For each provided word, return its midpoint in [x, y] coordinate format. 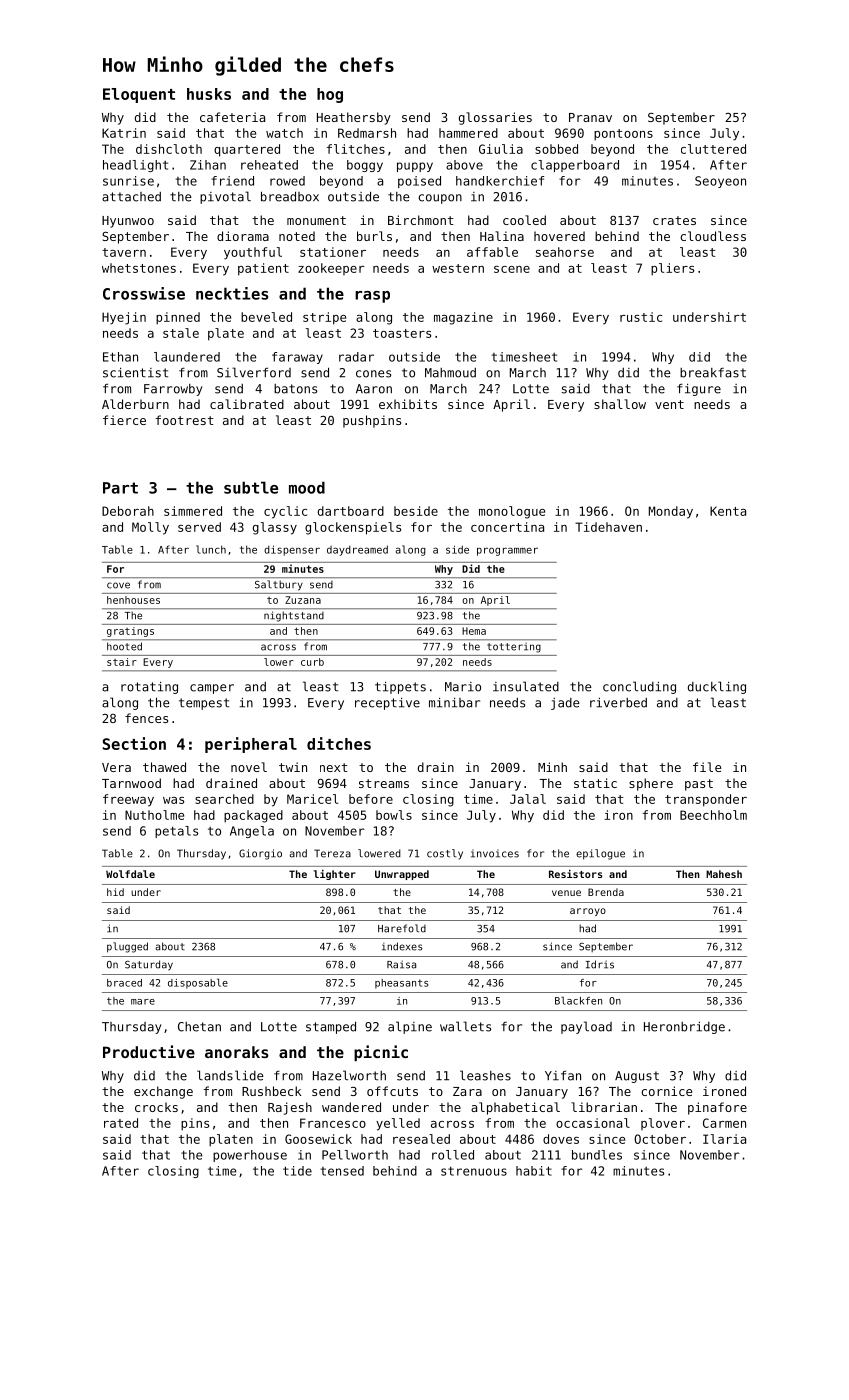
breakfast [713, 373]
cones [373, 374]
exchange [163, 1092]
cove [118, 585]
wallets [465, 1026]
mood [307, 487]
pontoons [623, 135]
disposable [198, 983]
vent [669, 404]
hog [330, 95]
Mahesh [724, 874]
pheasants [401, 984]
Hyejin [124, 318]
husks [209, 94]
